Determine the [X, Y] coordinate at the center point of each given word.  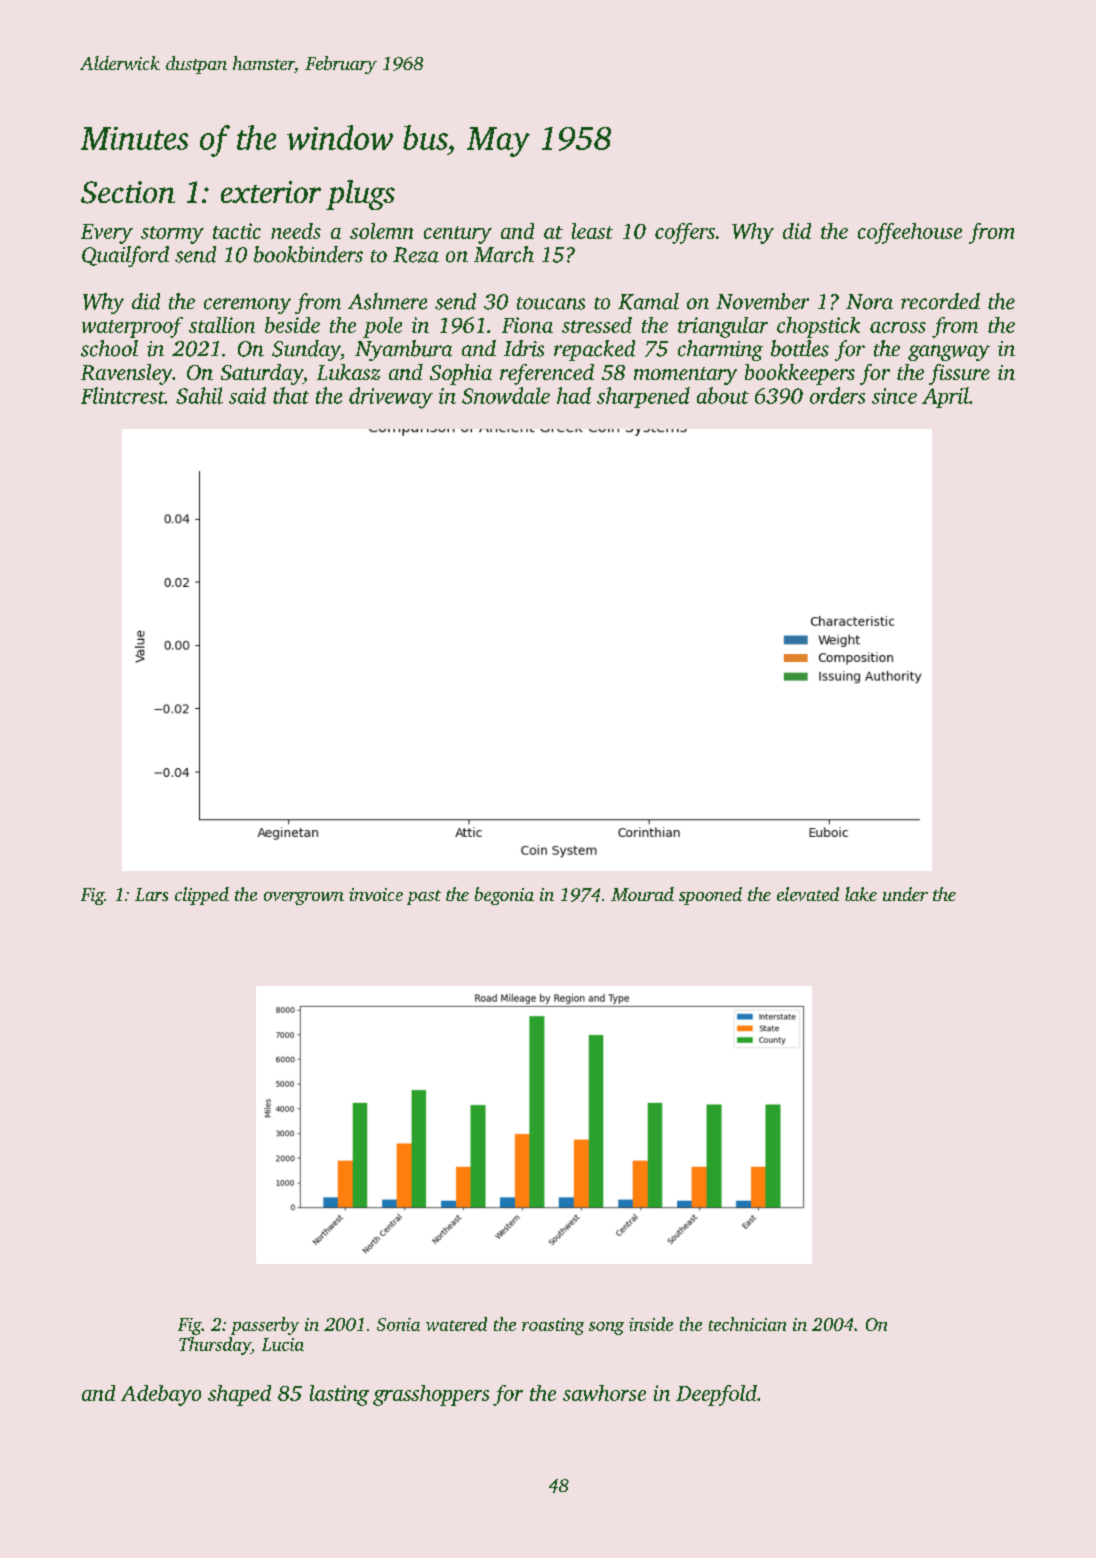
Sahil [199, 395]
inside [651, 1324]
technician [747, 1324]
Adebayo [161, 1395]
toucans [551, 303]
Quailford [125, 256]
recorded [940, 301]
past [424, 897]
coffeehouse [910, 233]
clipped [202, 896]
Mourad [642, 894]
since [894, 396]
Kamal [648, 301]
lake [861, 894]
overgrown [304, 898]
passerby [265, 1326]
